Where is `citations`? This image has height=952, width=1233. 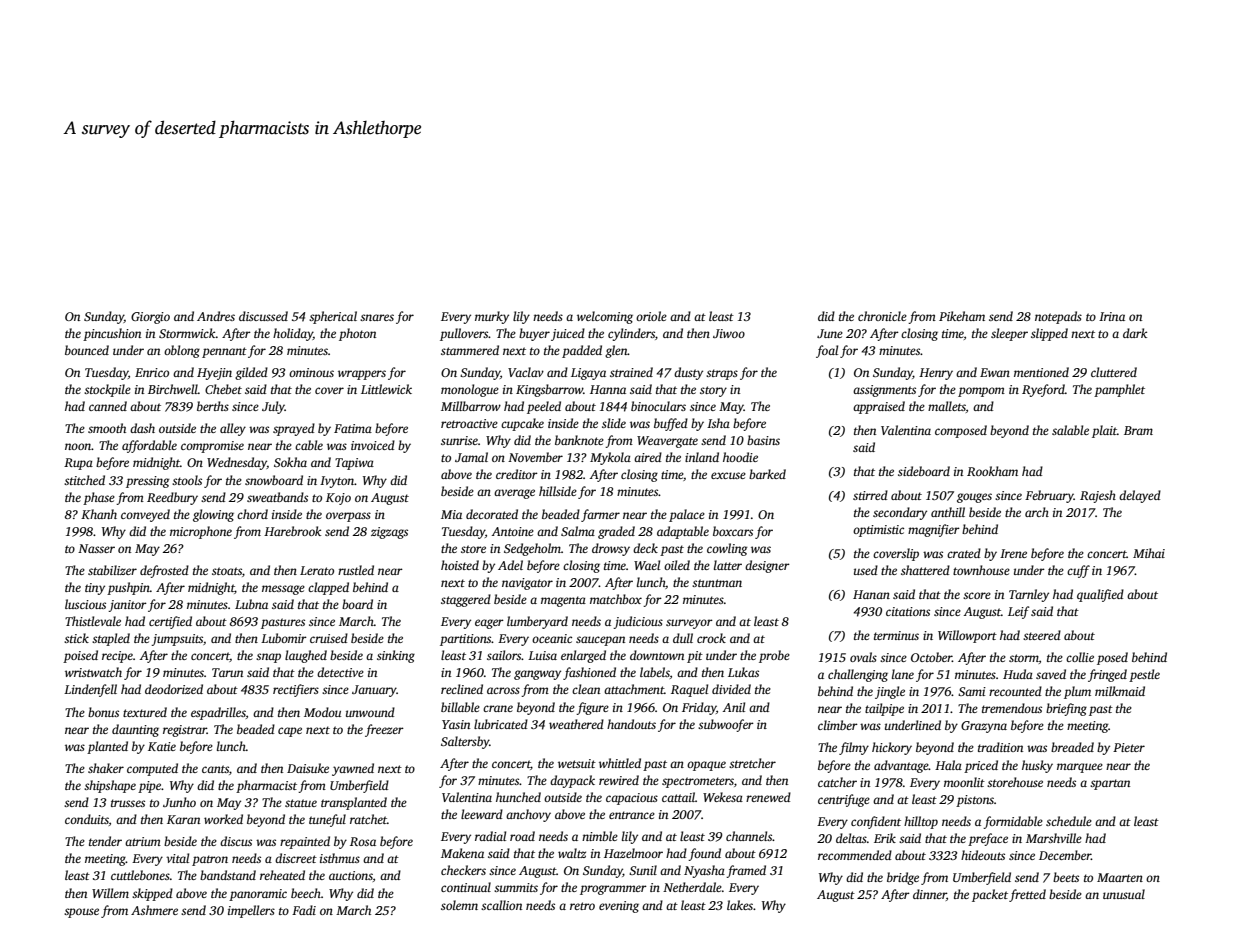
citations is located at coordinates (908, 611).
